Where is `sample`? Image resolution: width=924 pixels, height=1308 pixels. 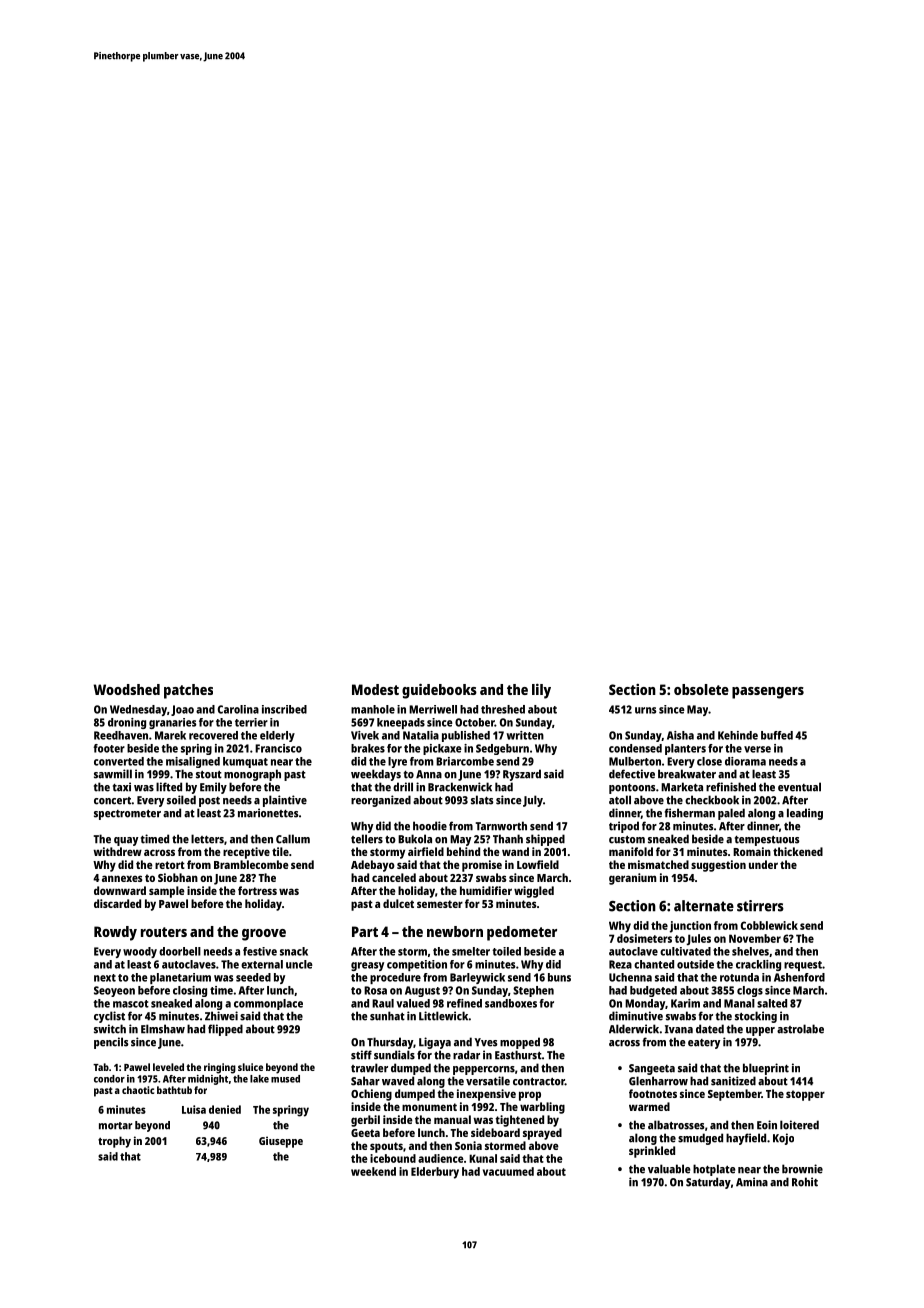 sample is located at coordinates (167, 892).
